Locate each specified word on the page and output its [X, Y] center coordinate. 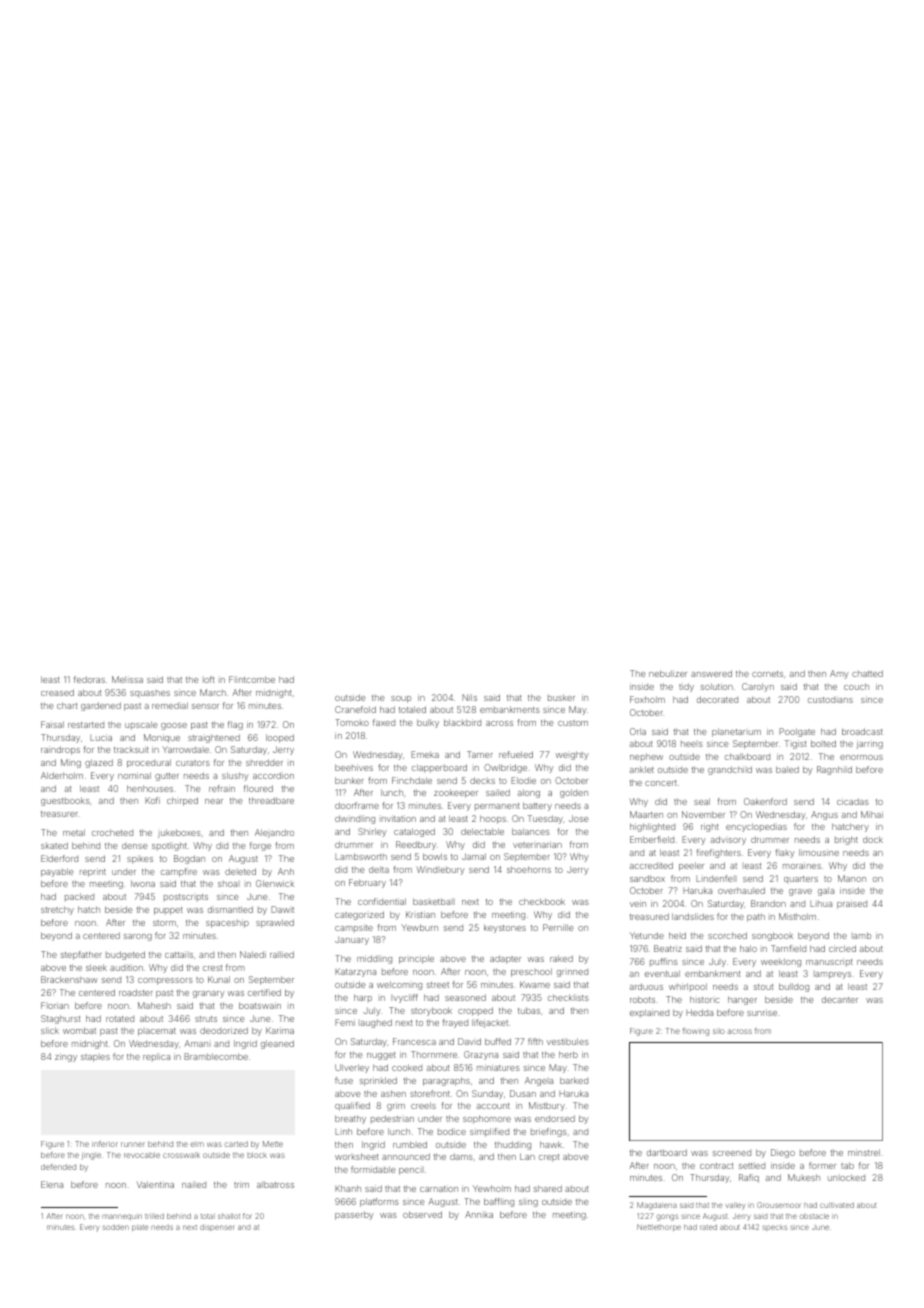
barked [574, 1080]
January [352, 940]
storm [164, 923]
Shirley [372, 832]
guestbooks [65, 801]
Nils [469, 697]
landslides [693, 916]
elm [197, 1144]
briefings [549, 1132]
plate [140, 1228]
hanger [742, 1000]
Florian [55, 1005]
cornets [767, 674]
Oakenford [765, 801]
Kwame [535, 984]
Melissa [127, 679]
